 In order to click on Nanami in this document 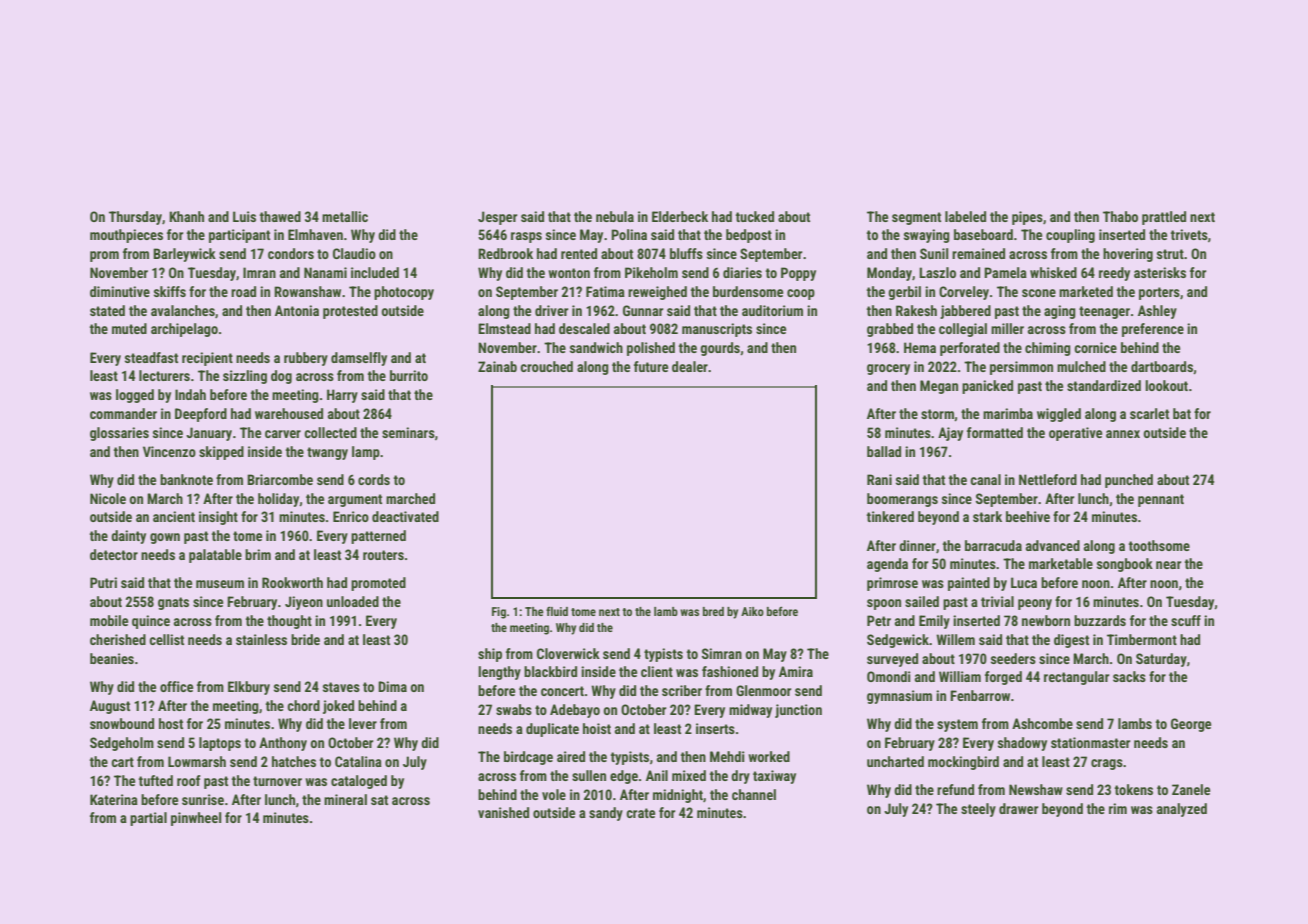, I will do `click(325, 272)`.
